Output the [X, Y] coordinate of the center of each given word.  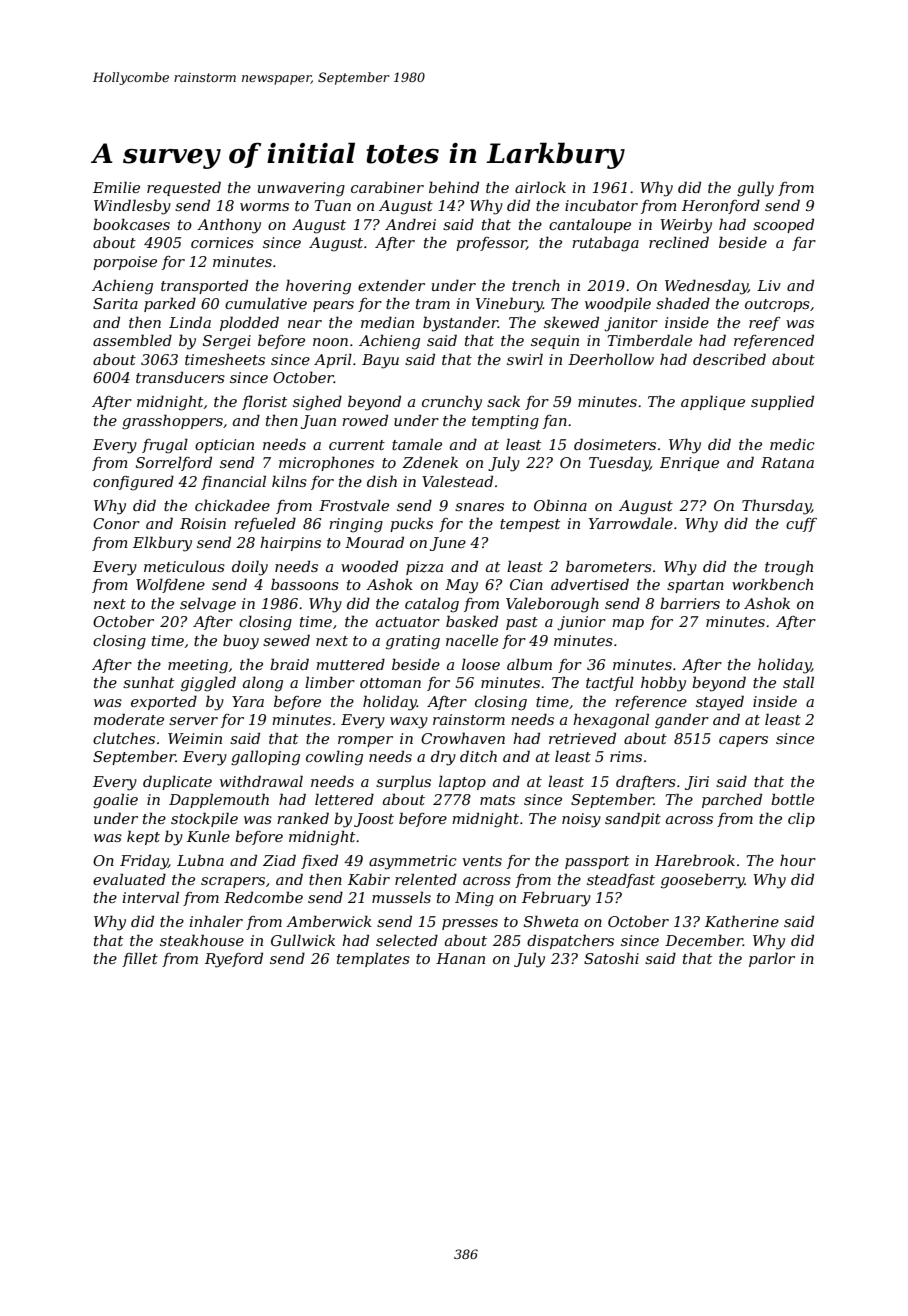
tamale [417, 444]
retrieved [582, 738]
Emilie [116, 187]
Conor [116, 523]
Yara [248, 701]
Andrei [410, 224]
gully [755, 189]
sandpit [633, 819]
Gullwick [303, 940]
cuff [801, 525]
